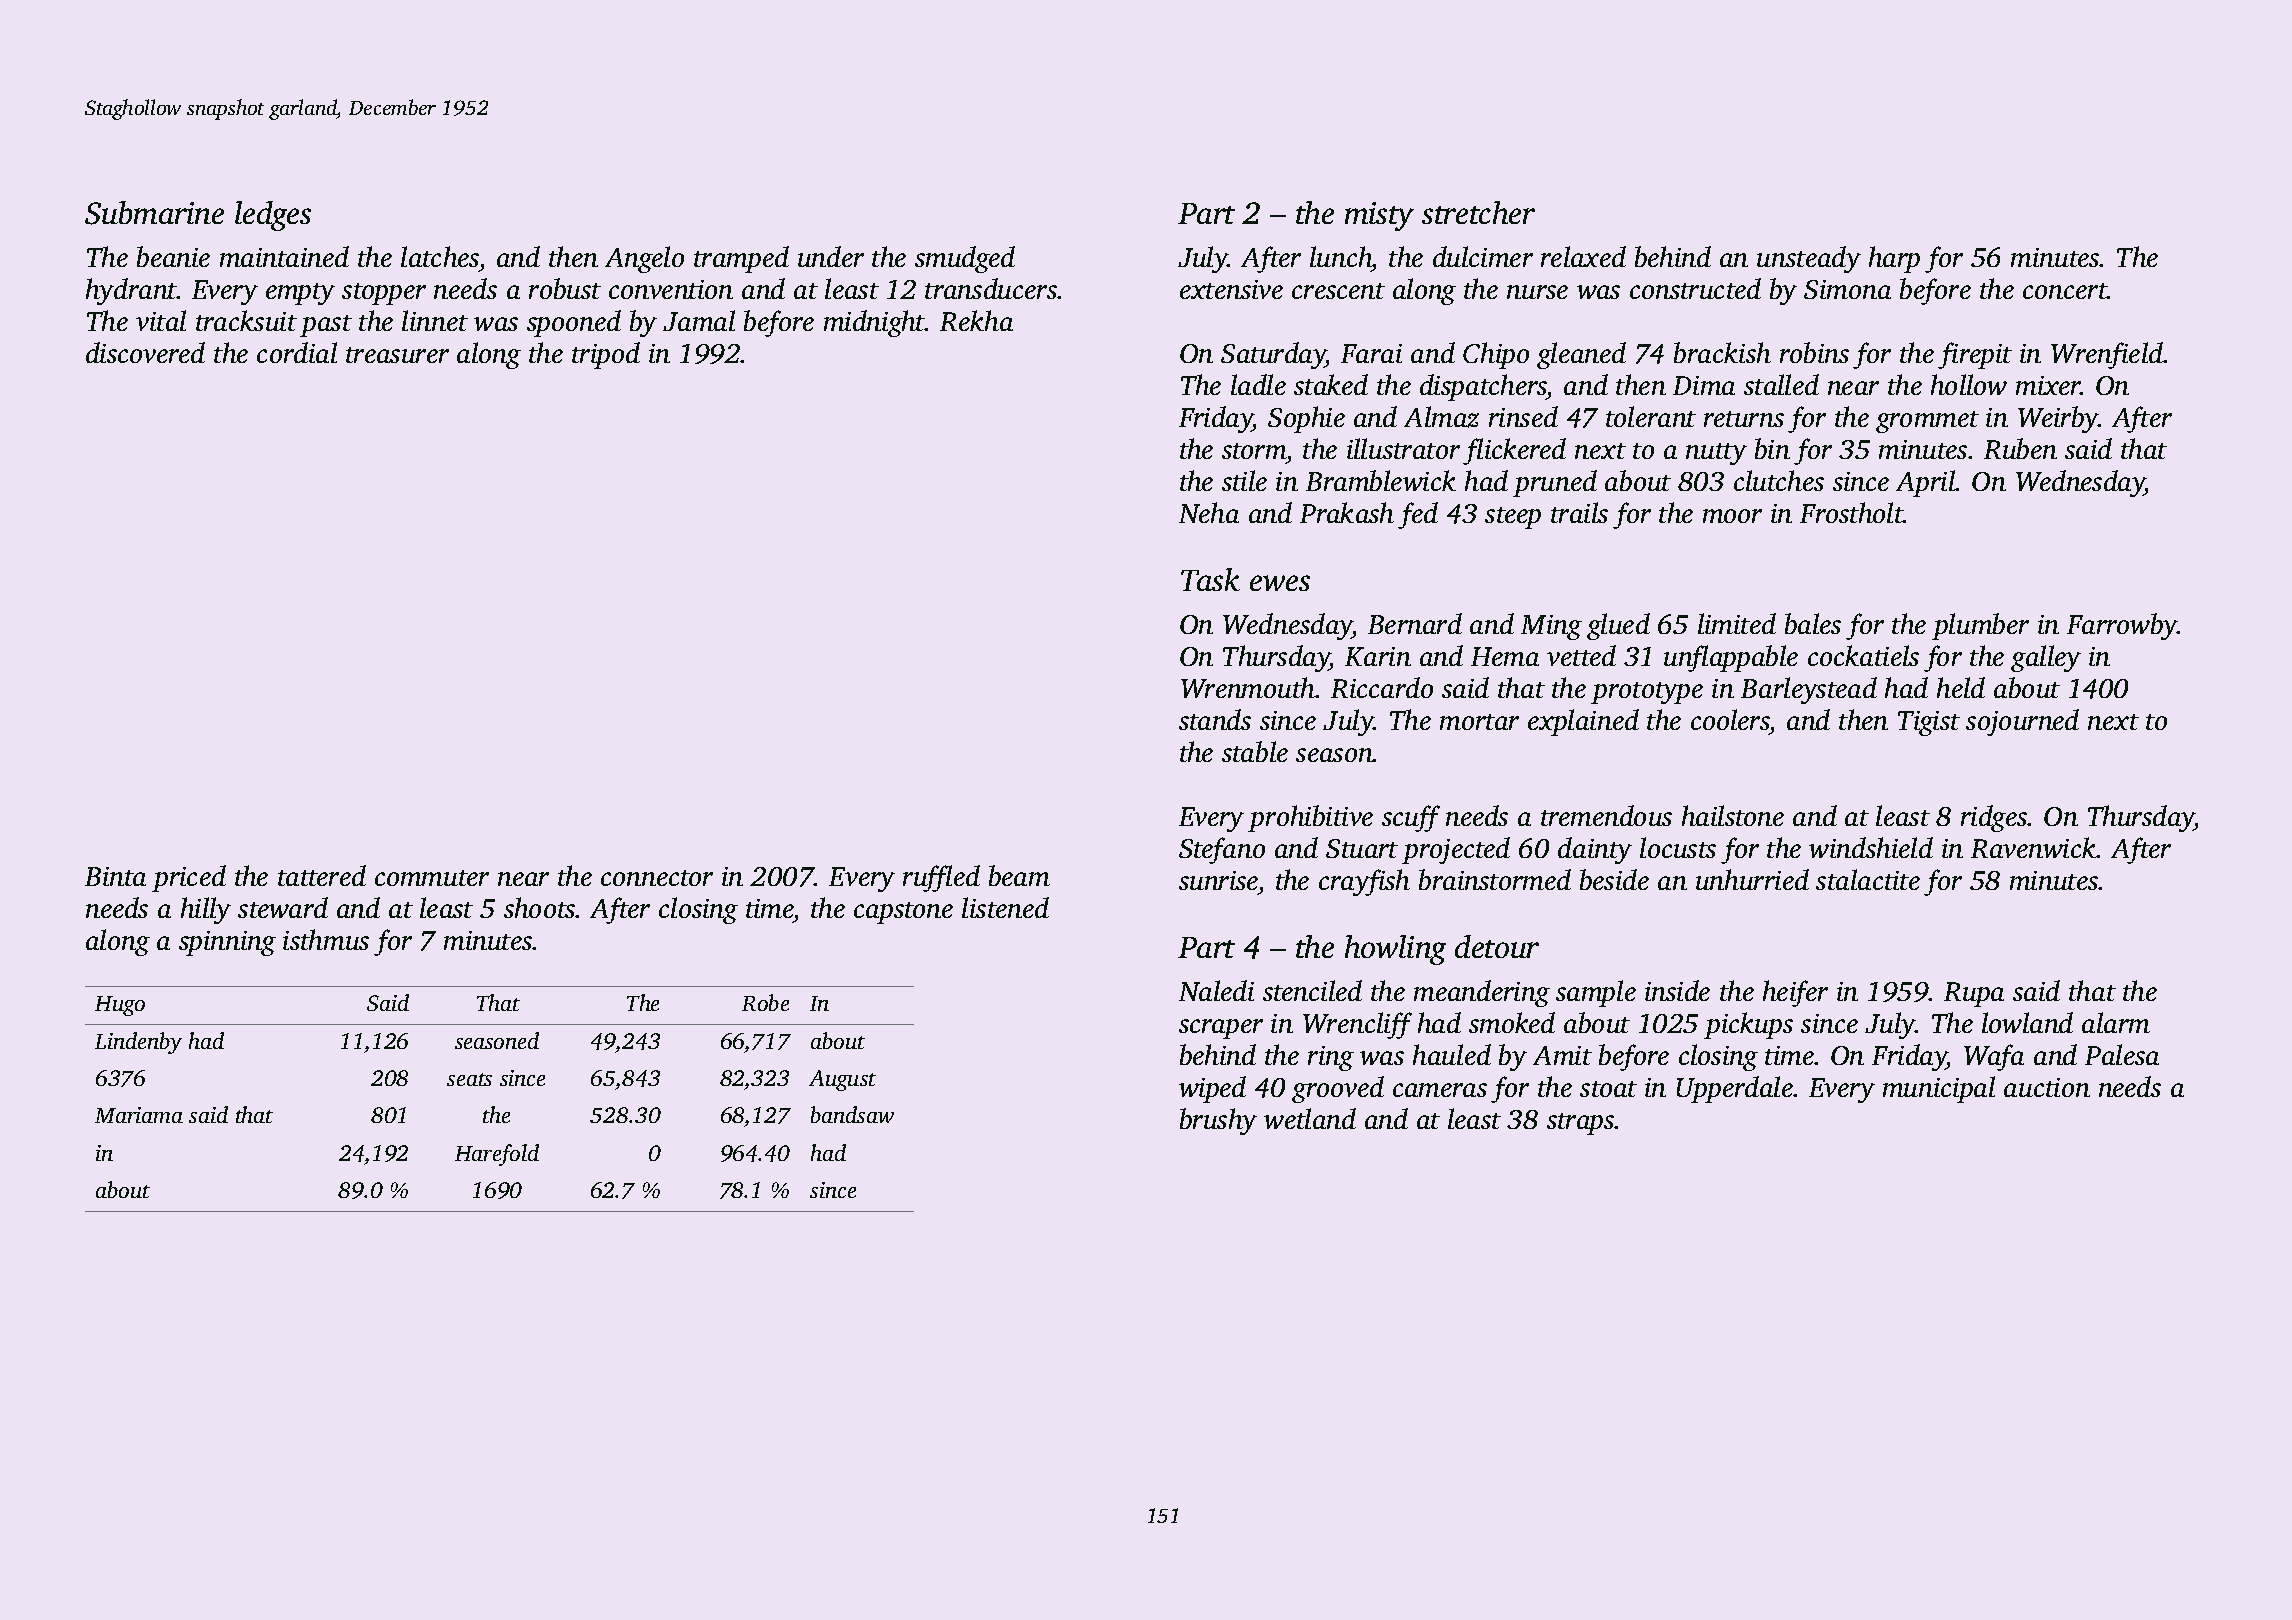  What do you see at coordinates (322, 875) in the page?
I see `tattered` at bounding box center [322, 875].
